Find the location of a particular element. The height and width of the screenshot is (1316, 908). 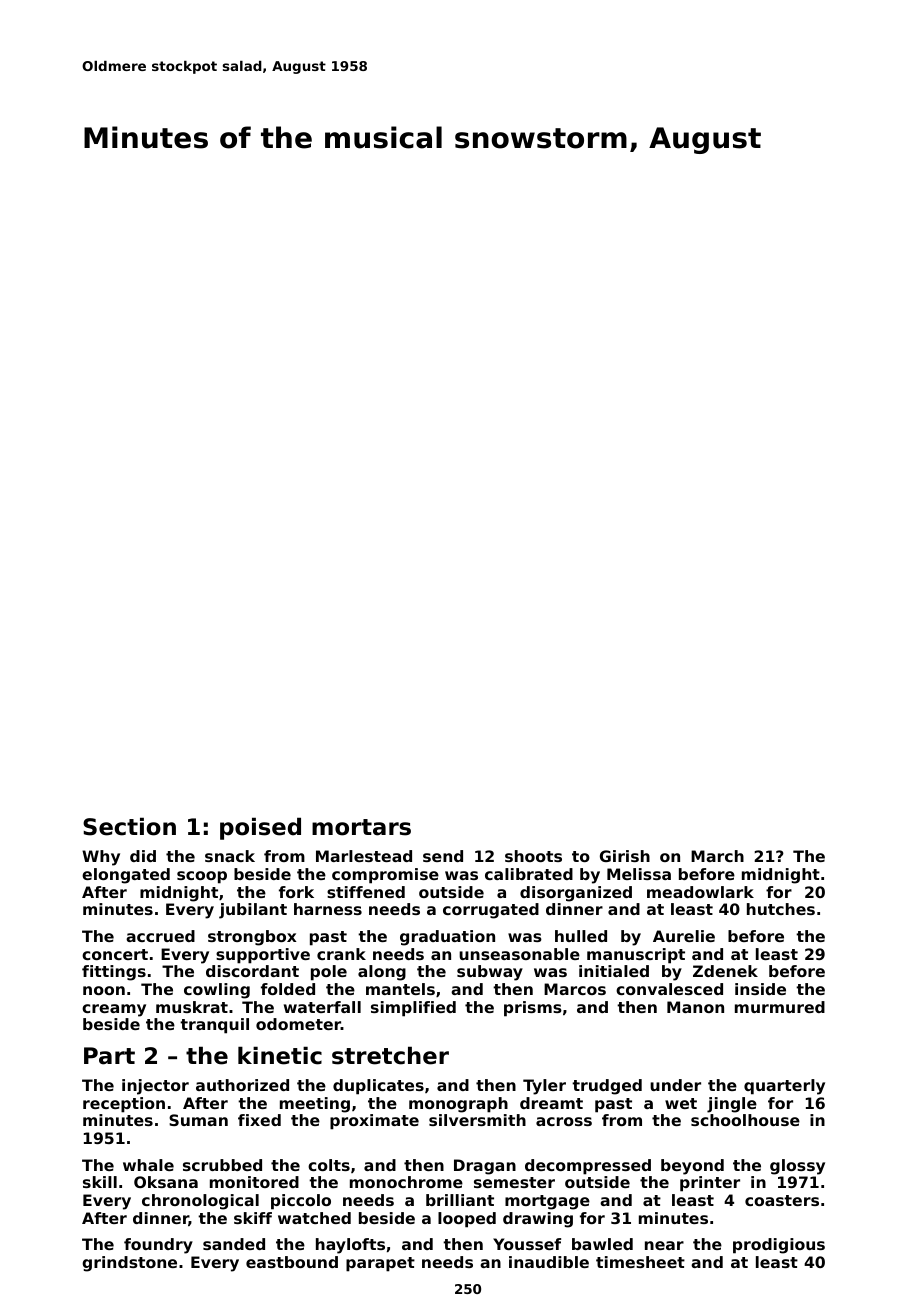

mortars is located at coordinates (361, 827).
